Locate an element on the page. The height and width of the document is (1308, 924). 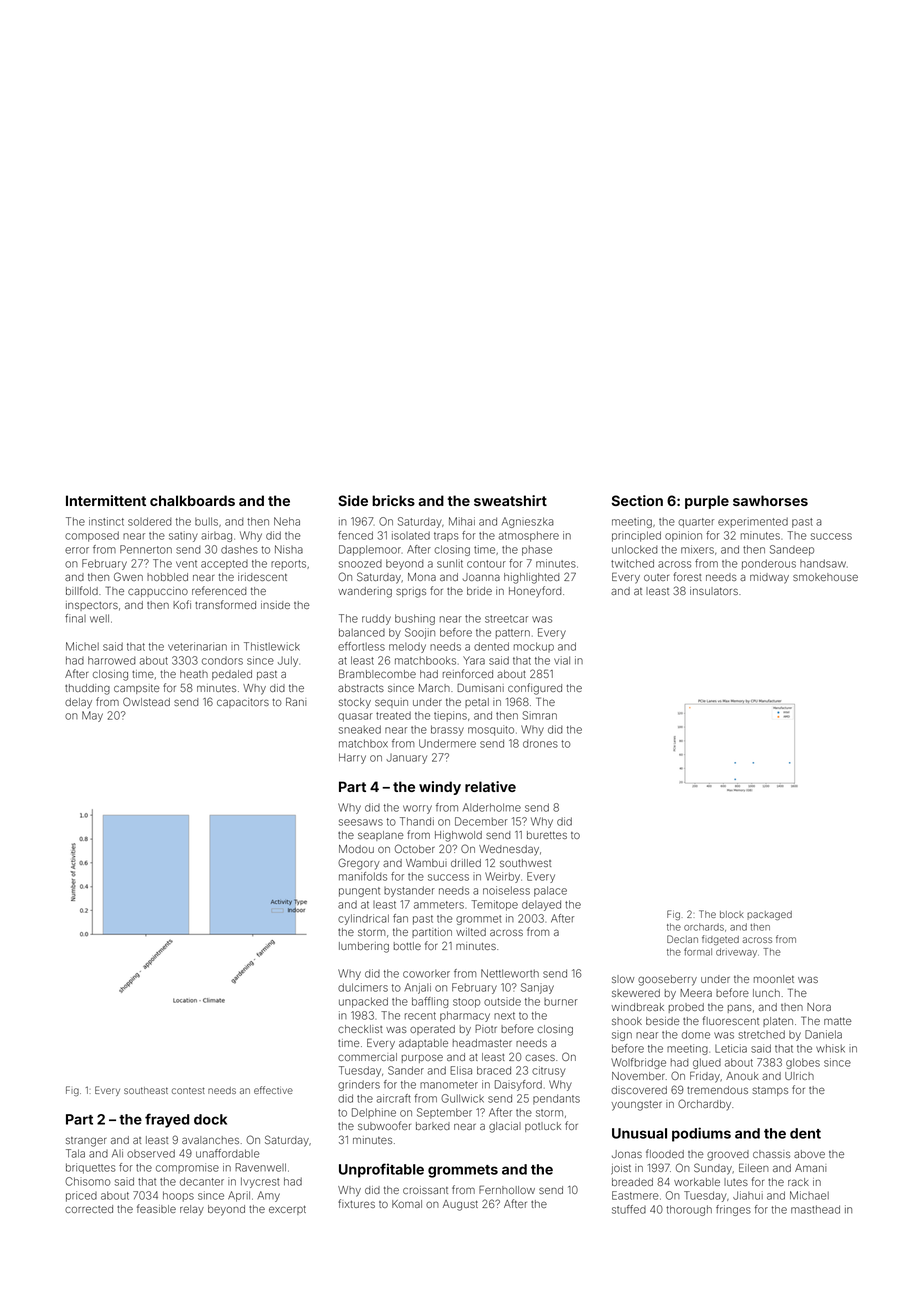
Alderholme is located at coordinates (492, 807).
